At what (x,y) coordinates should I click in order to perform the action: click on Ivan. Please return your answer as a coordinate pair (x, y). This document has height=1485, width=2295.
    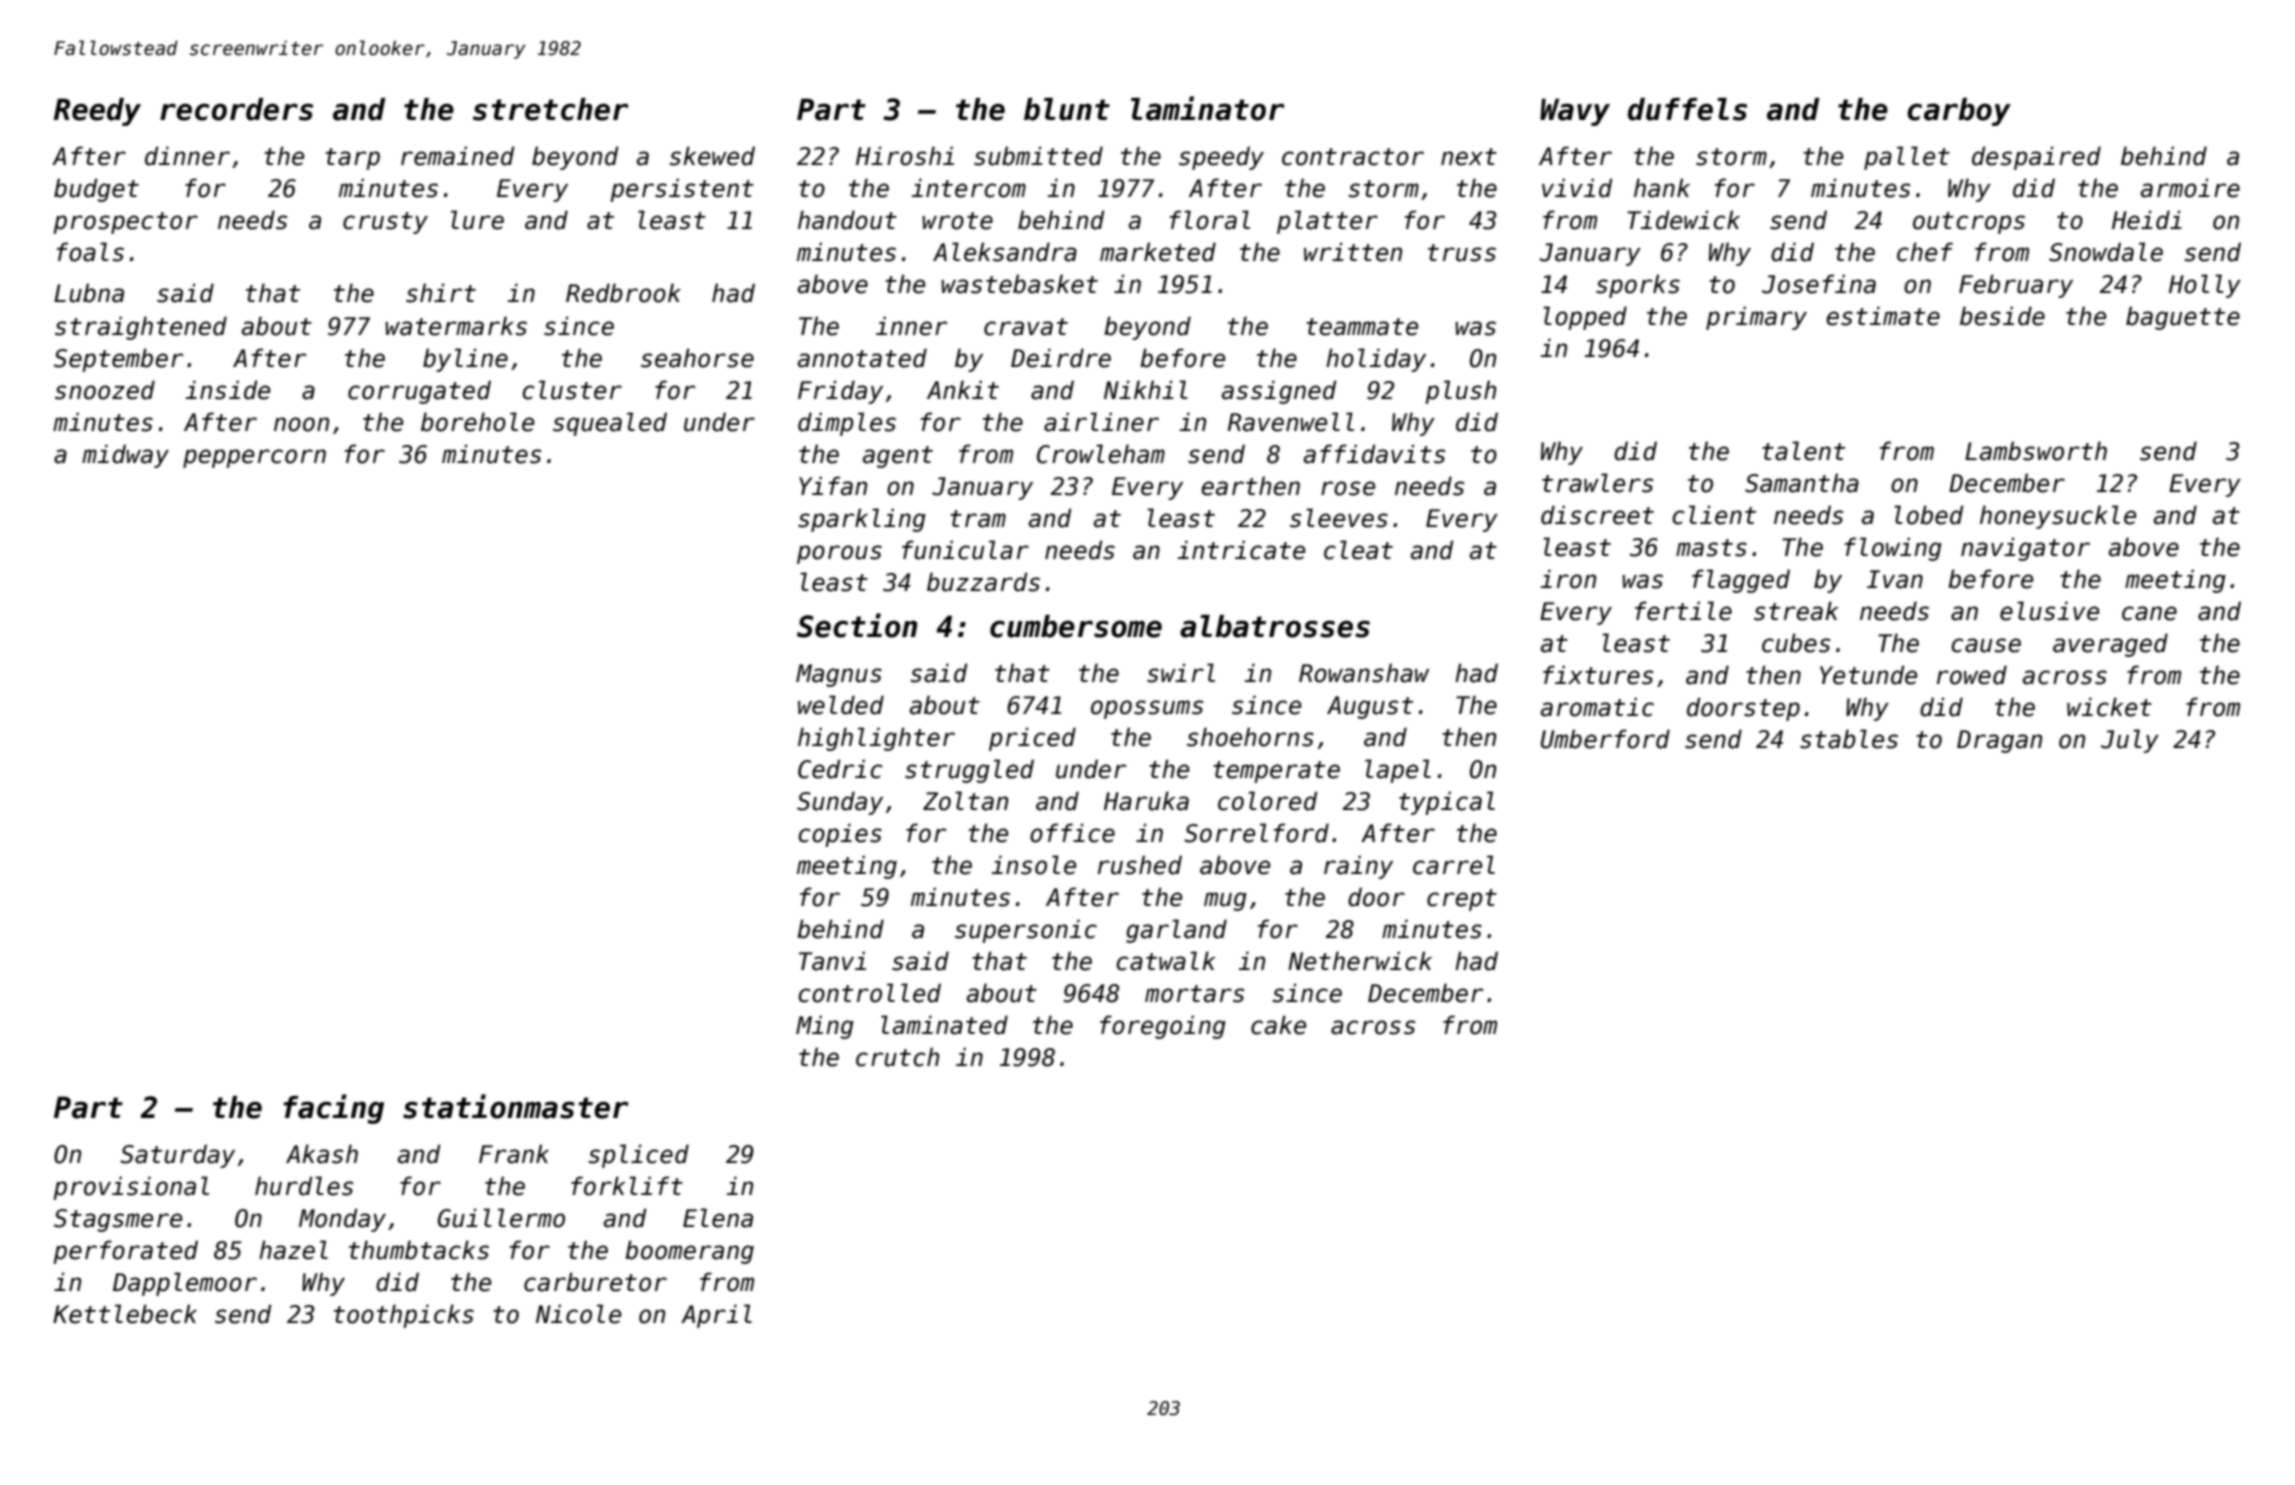
    Looking at the image, I should click on (1895, 579).
